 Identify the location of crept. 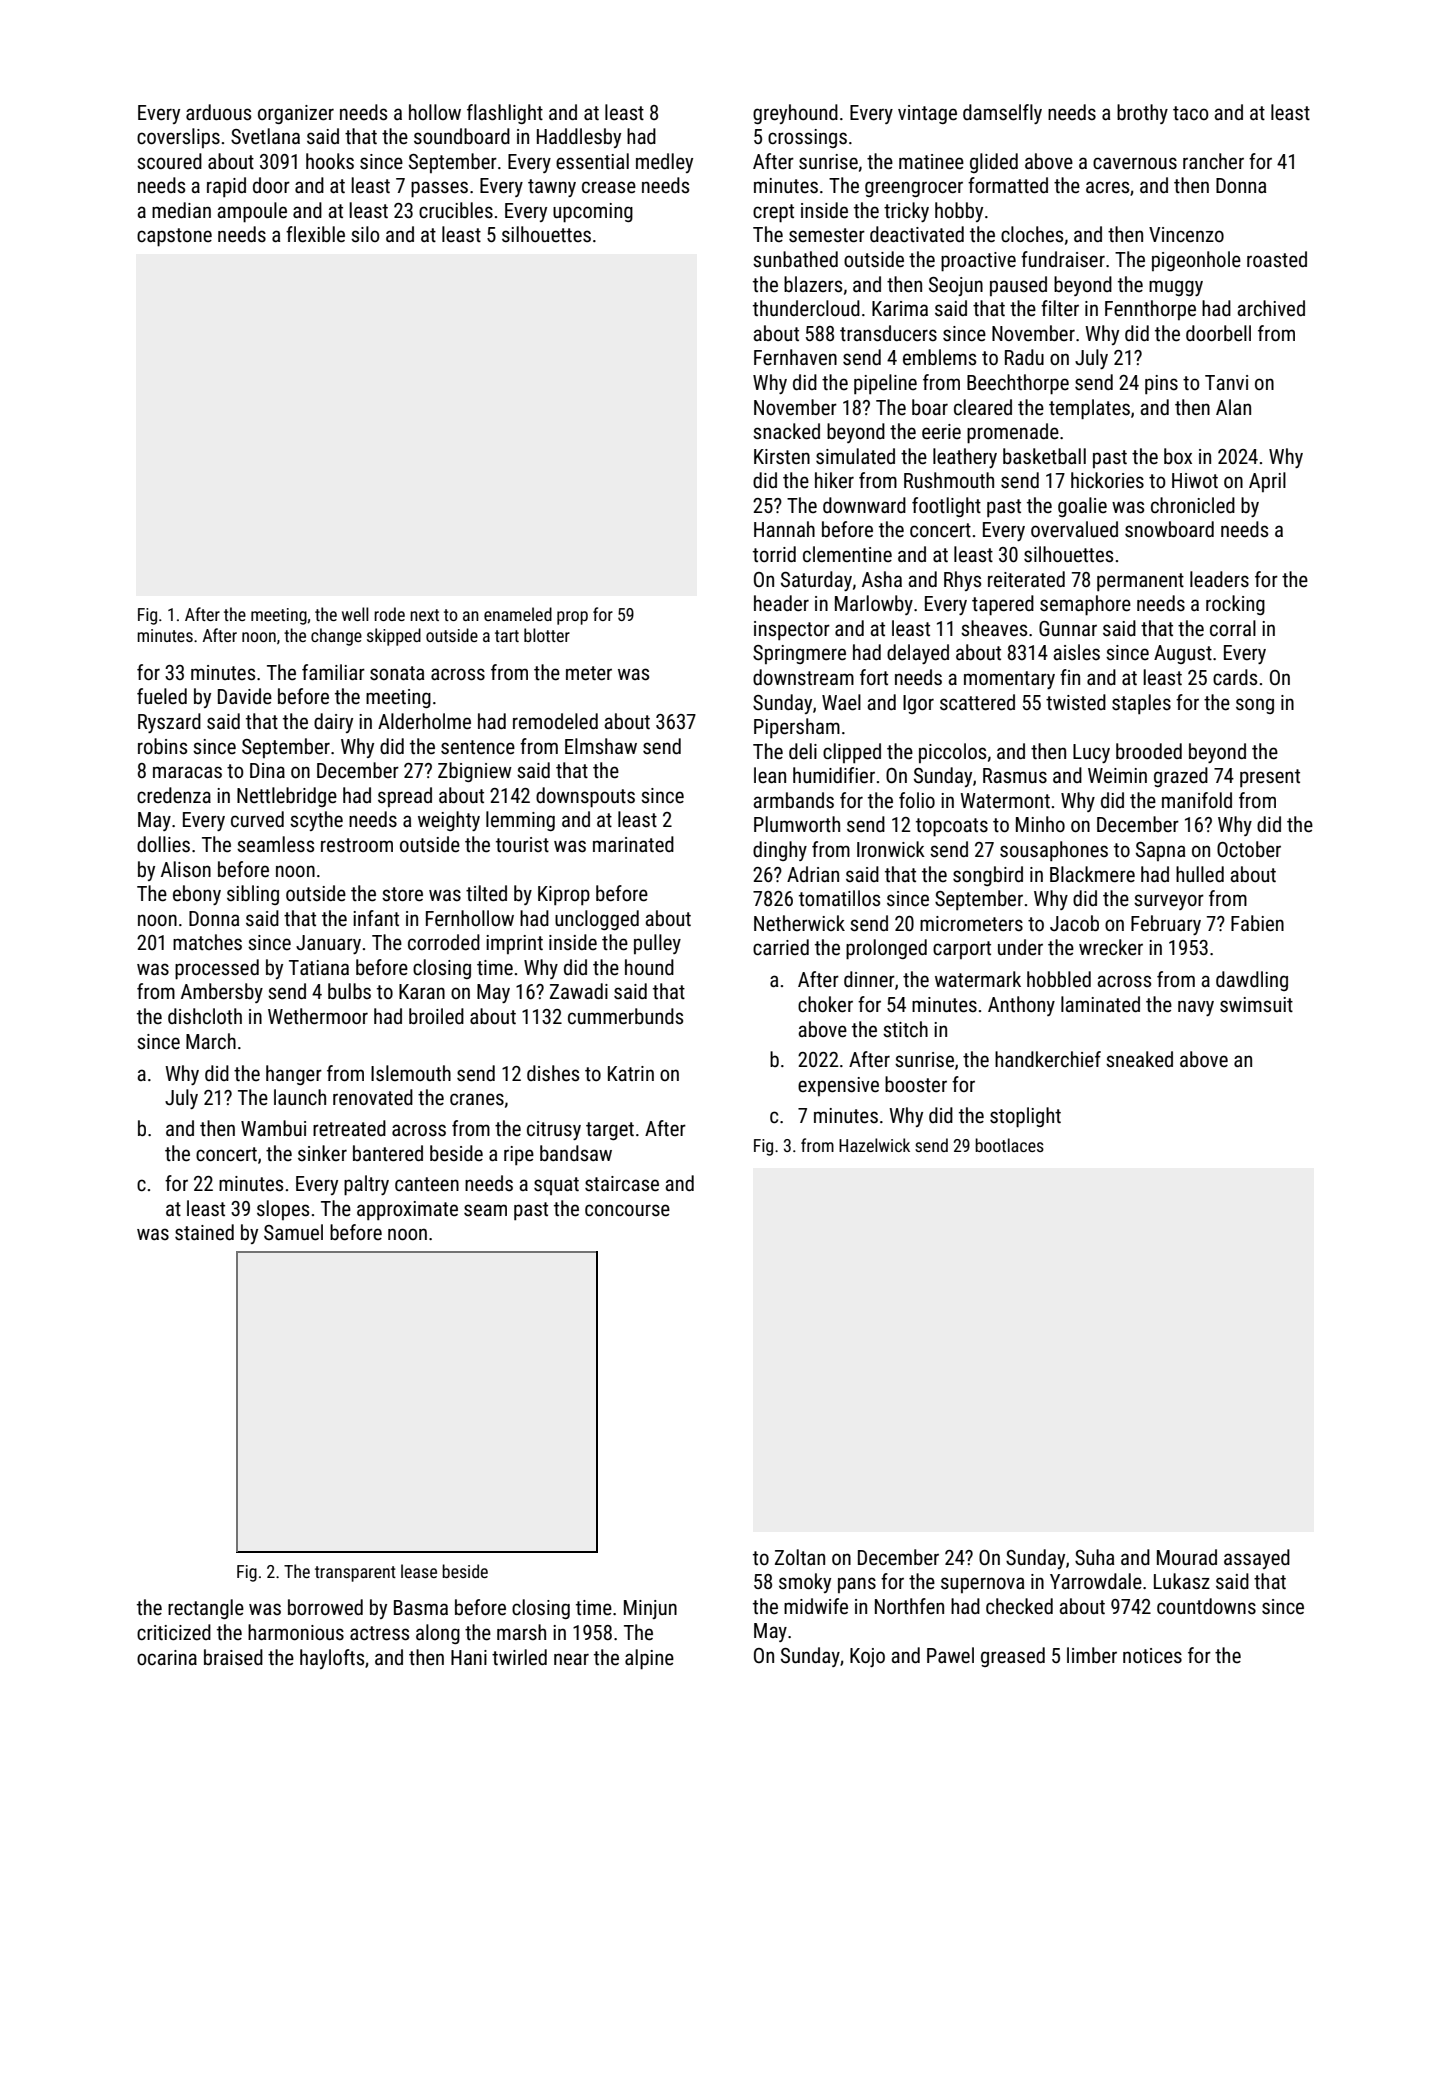
(773, 213).
